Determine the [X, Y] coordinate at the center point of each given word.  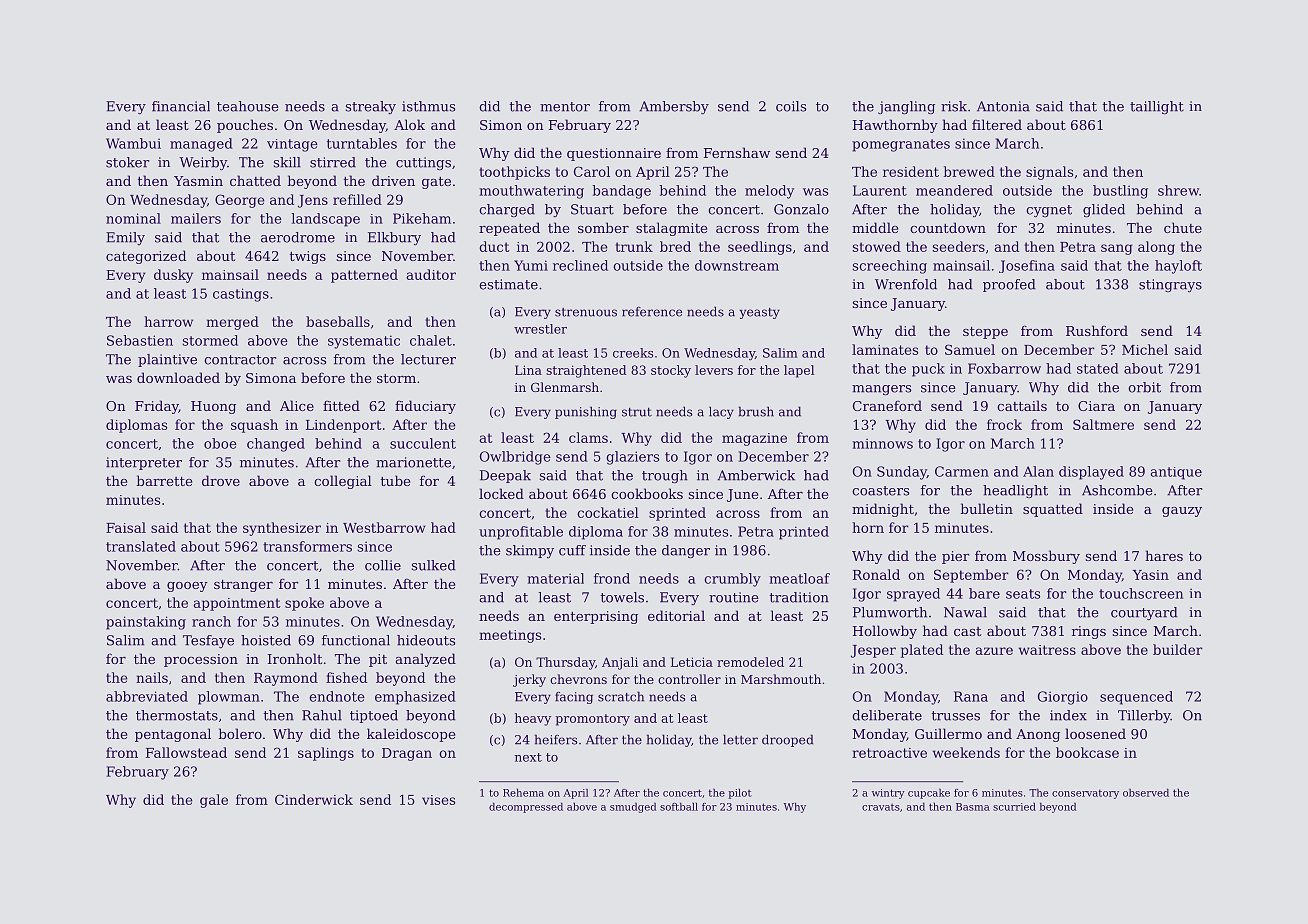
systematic [364, 342]
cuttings [423, 163]
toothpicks [515, 173]
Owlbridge [515, 458]
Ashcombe [1117, 490]
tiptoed [374, 716]
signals [1049, 173]
